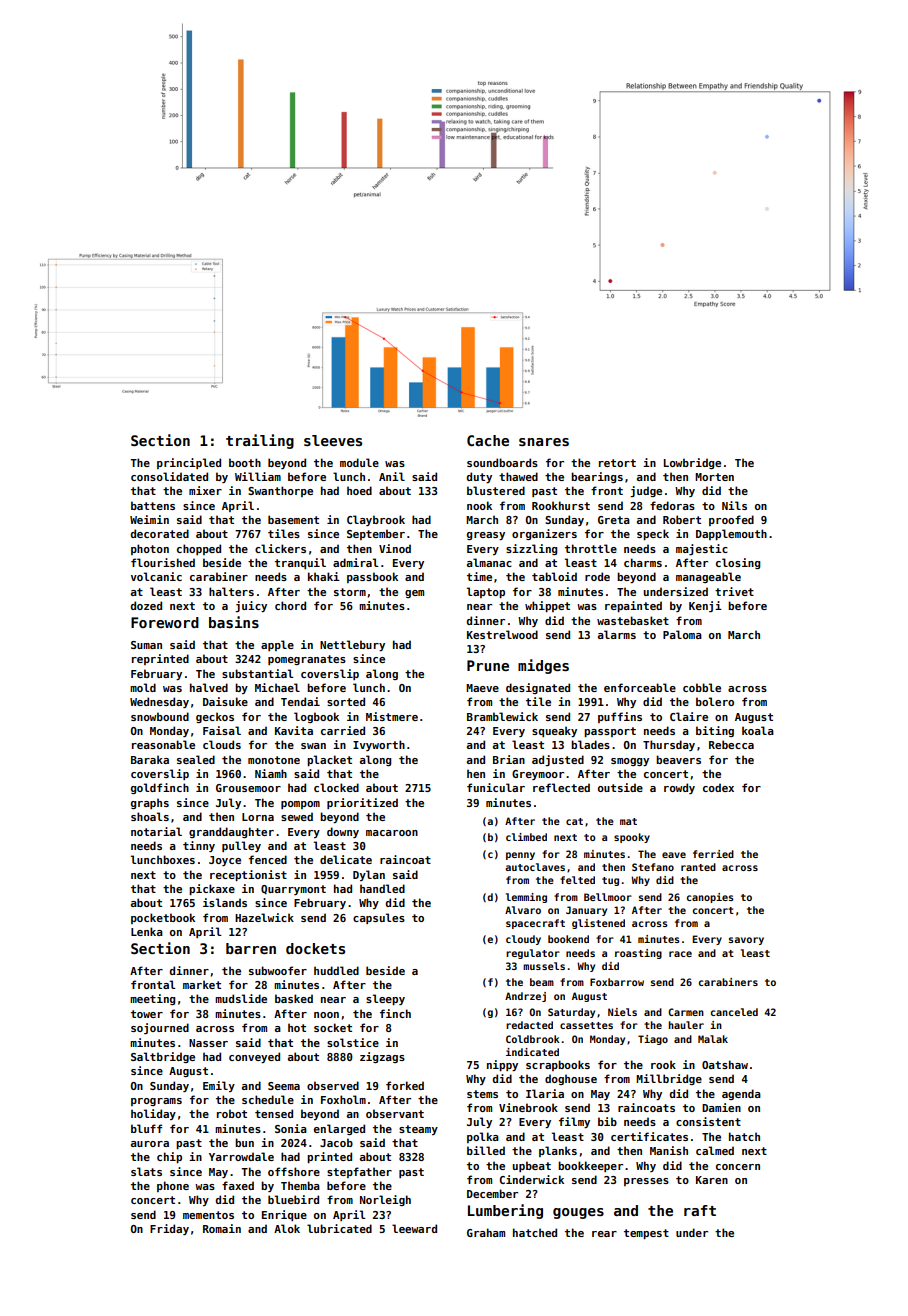 Image resolution: width=908 pixels, height=1316 pixels. Describe the element at coordinates (714, 477) in the page. I see `Morten` at that location.
